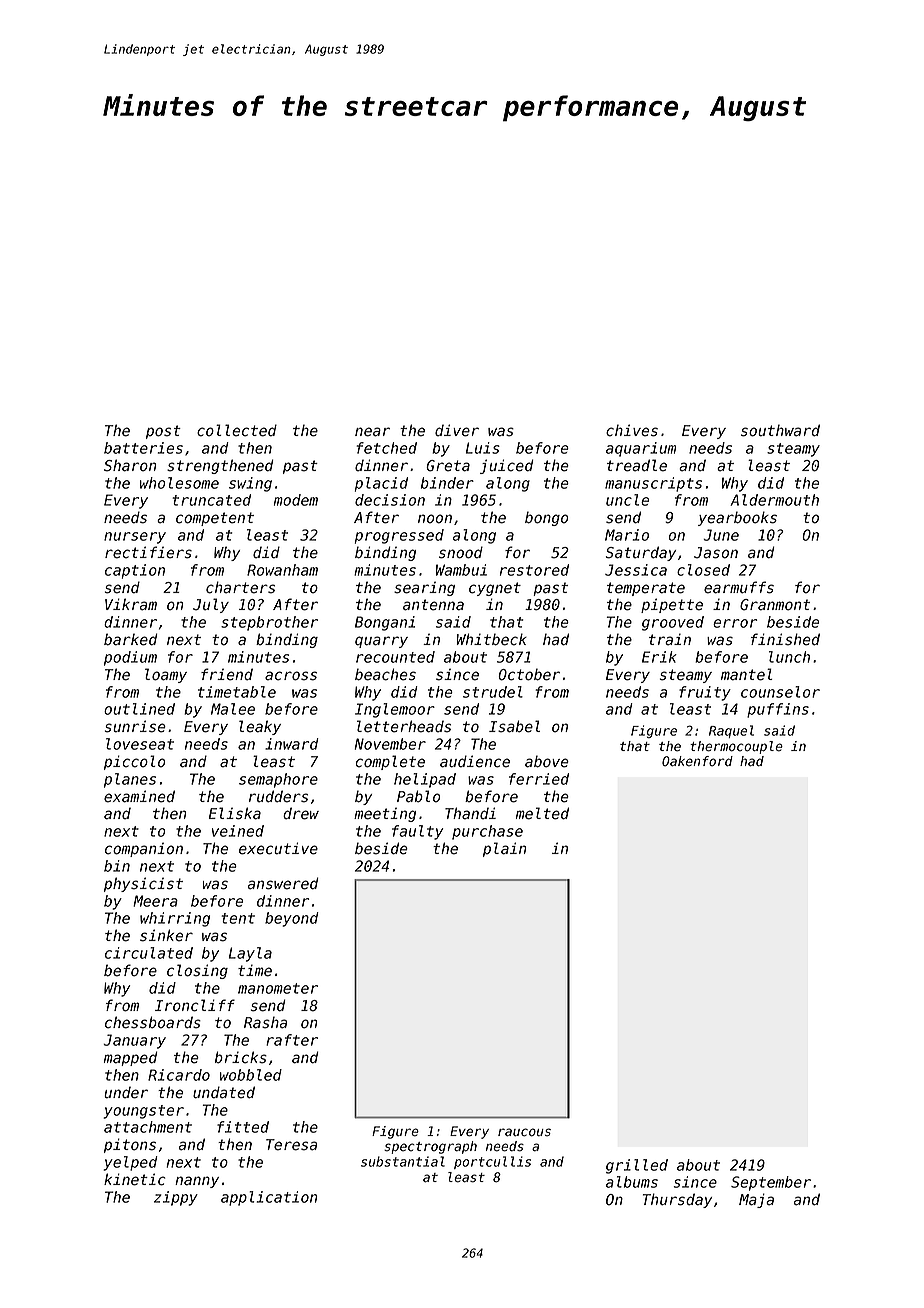  What do you see at coordinates (385, 674) in the screenshot?
I see `beaches` at bounding box center [385, 674].
